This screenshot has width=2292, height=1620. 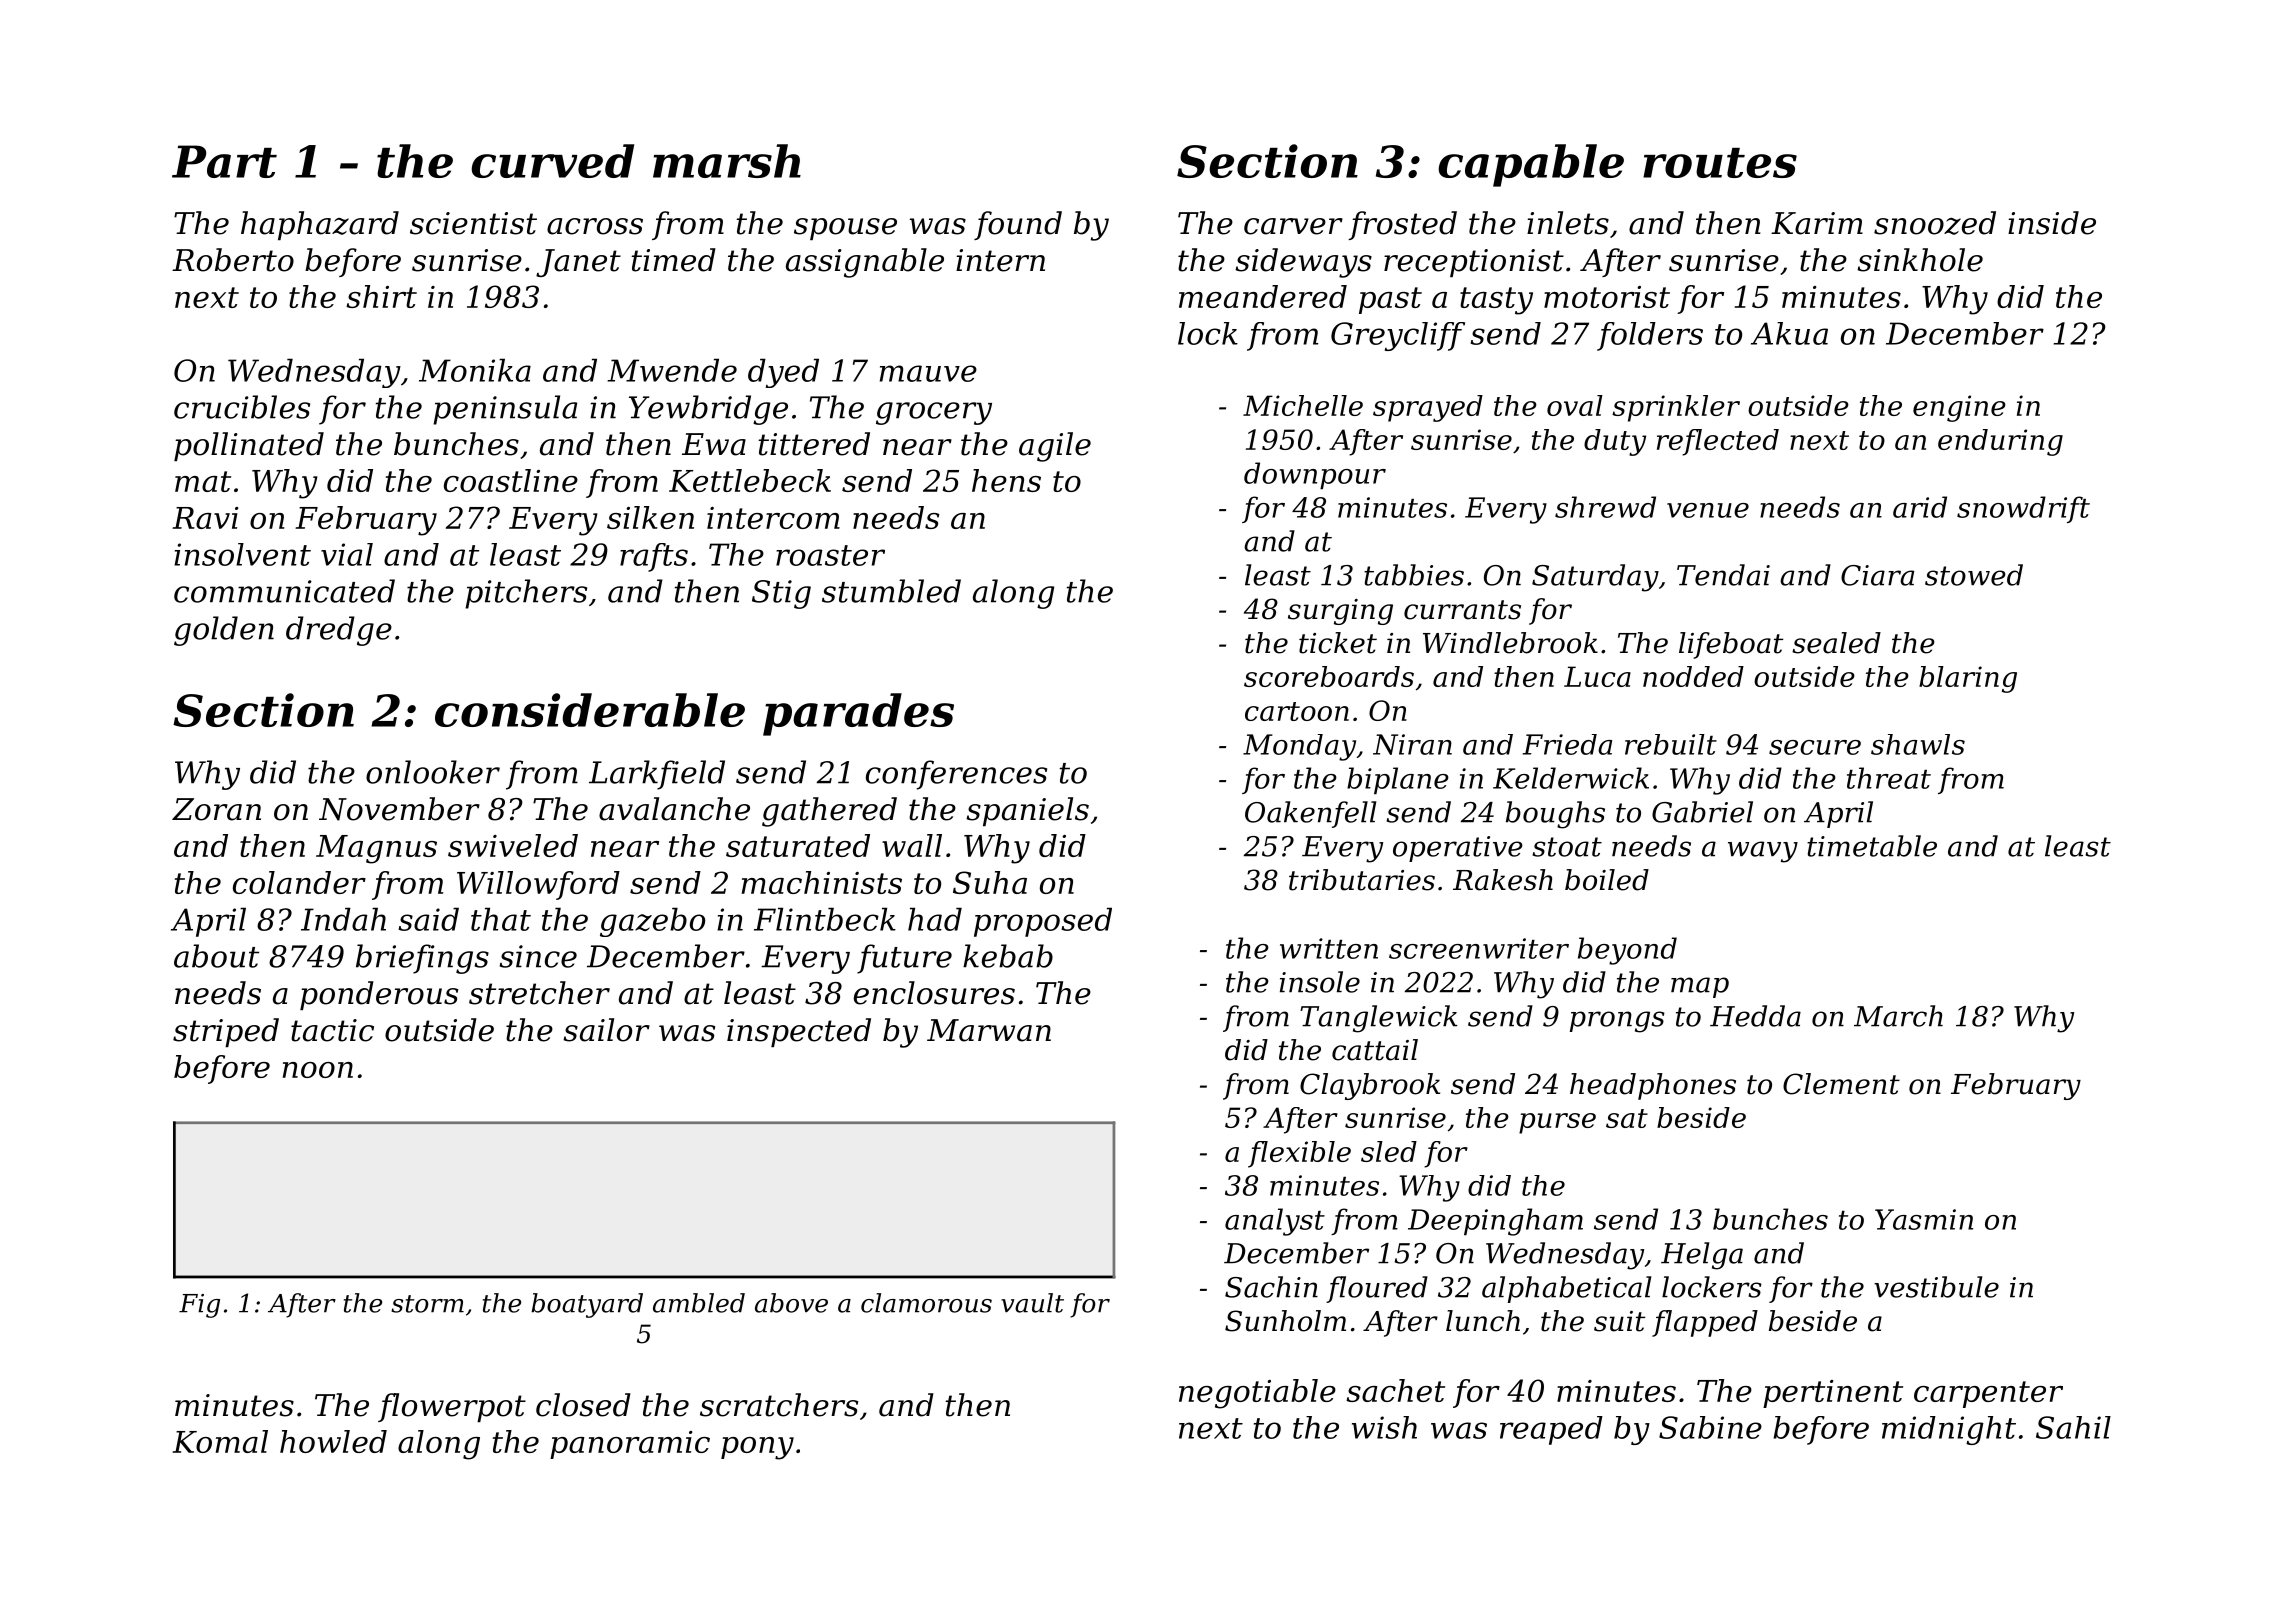 What do you see at coordinates (552, 161) in the screenshot?
I see `curved` at bounding box center [552, 161].
